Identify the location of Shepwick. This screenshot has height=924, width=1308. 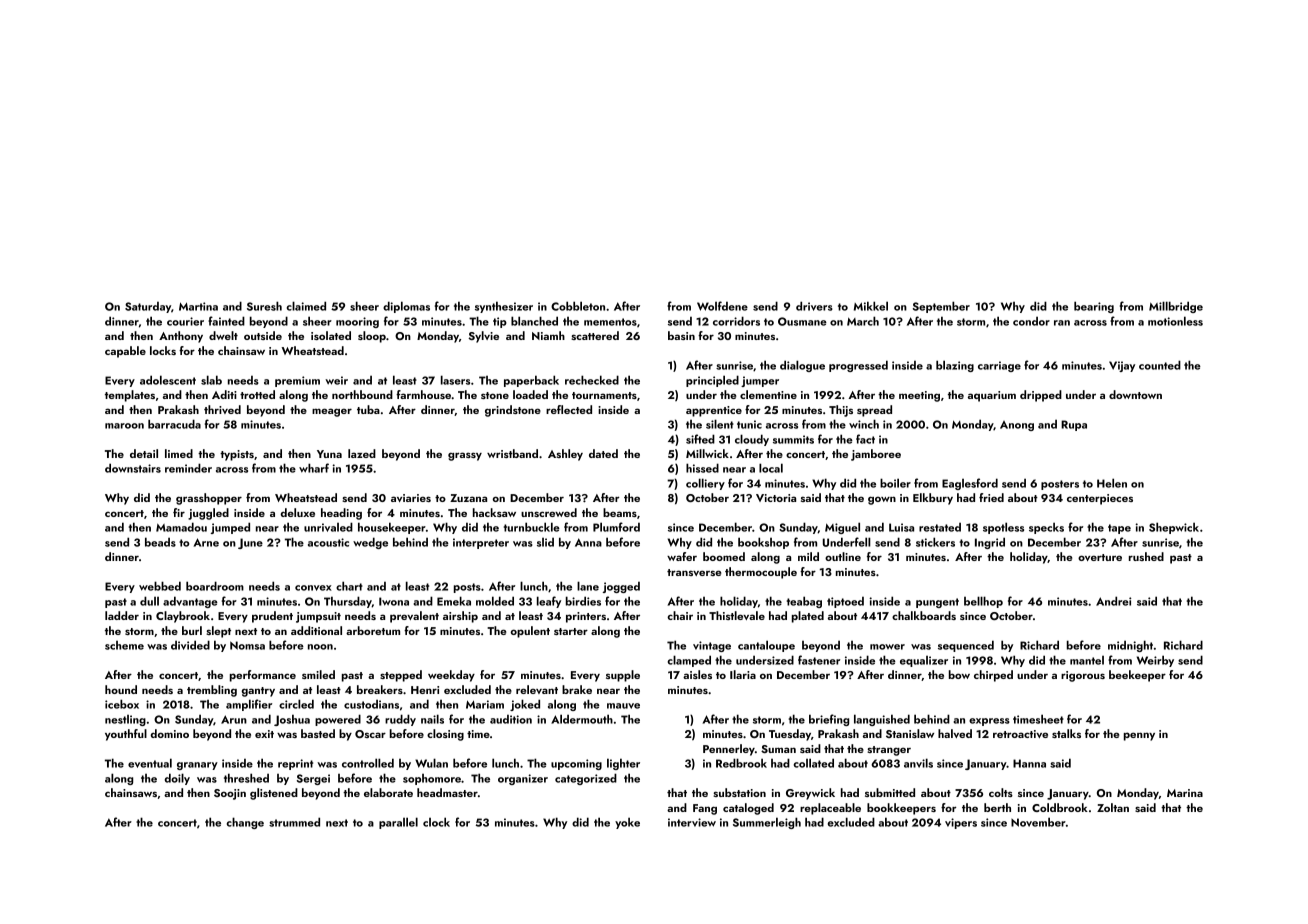
(1174, 528).
